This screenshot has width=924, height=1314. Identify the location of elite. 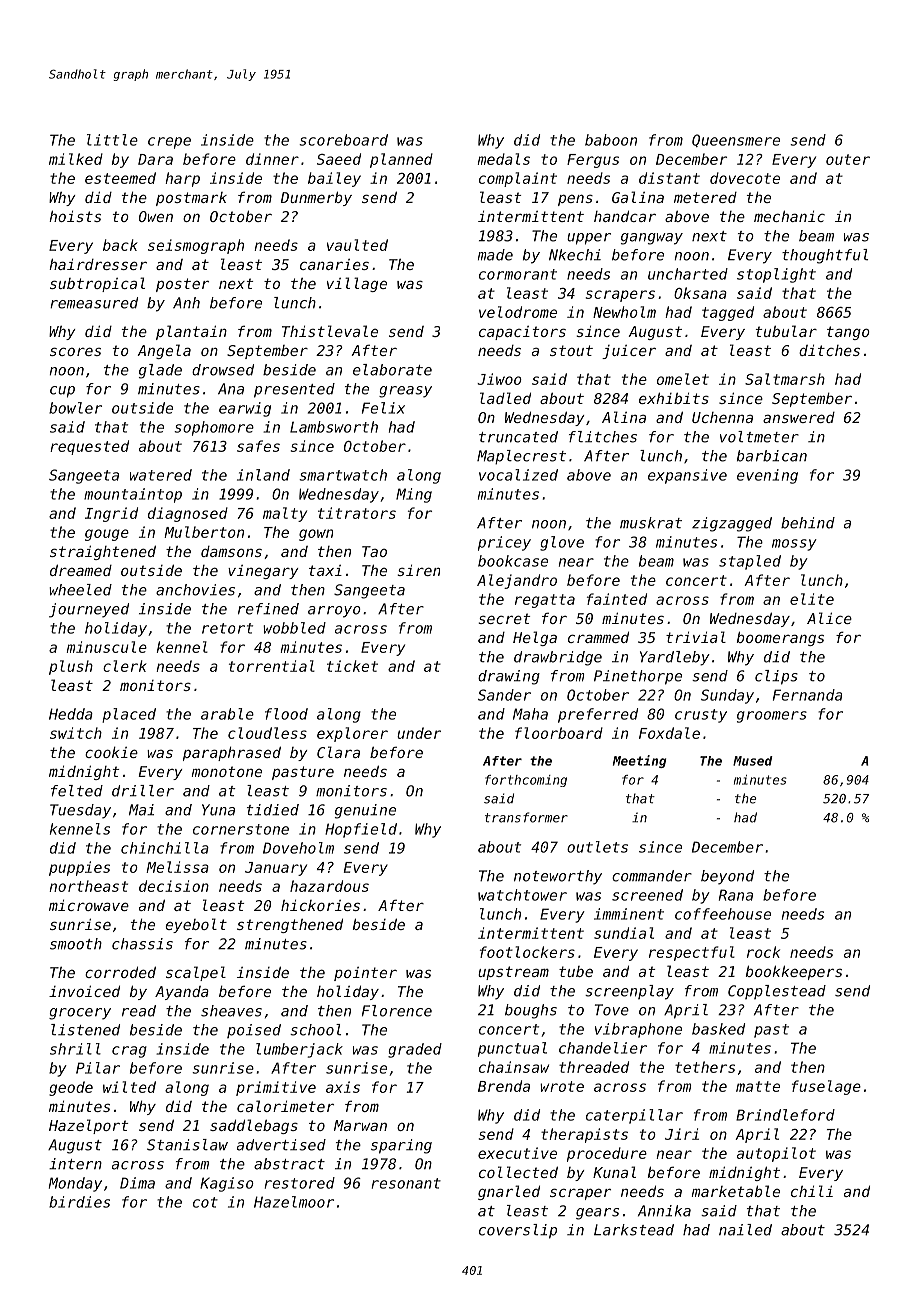
(812, 599).
